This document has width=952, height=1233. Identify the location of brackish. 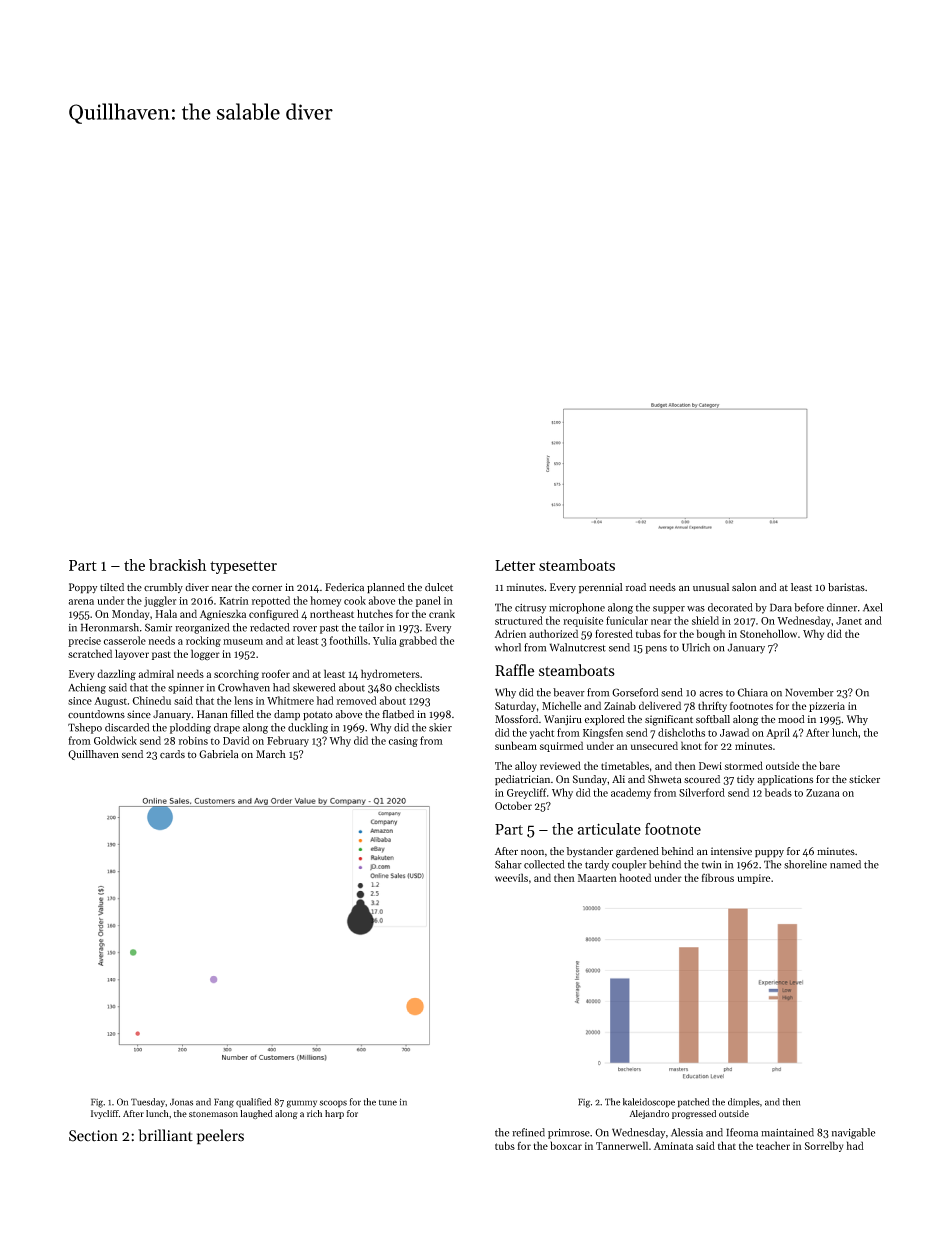
(177, 565).
